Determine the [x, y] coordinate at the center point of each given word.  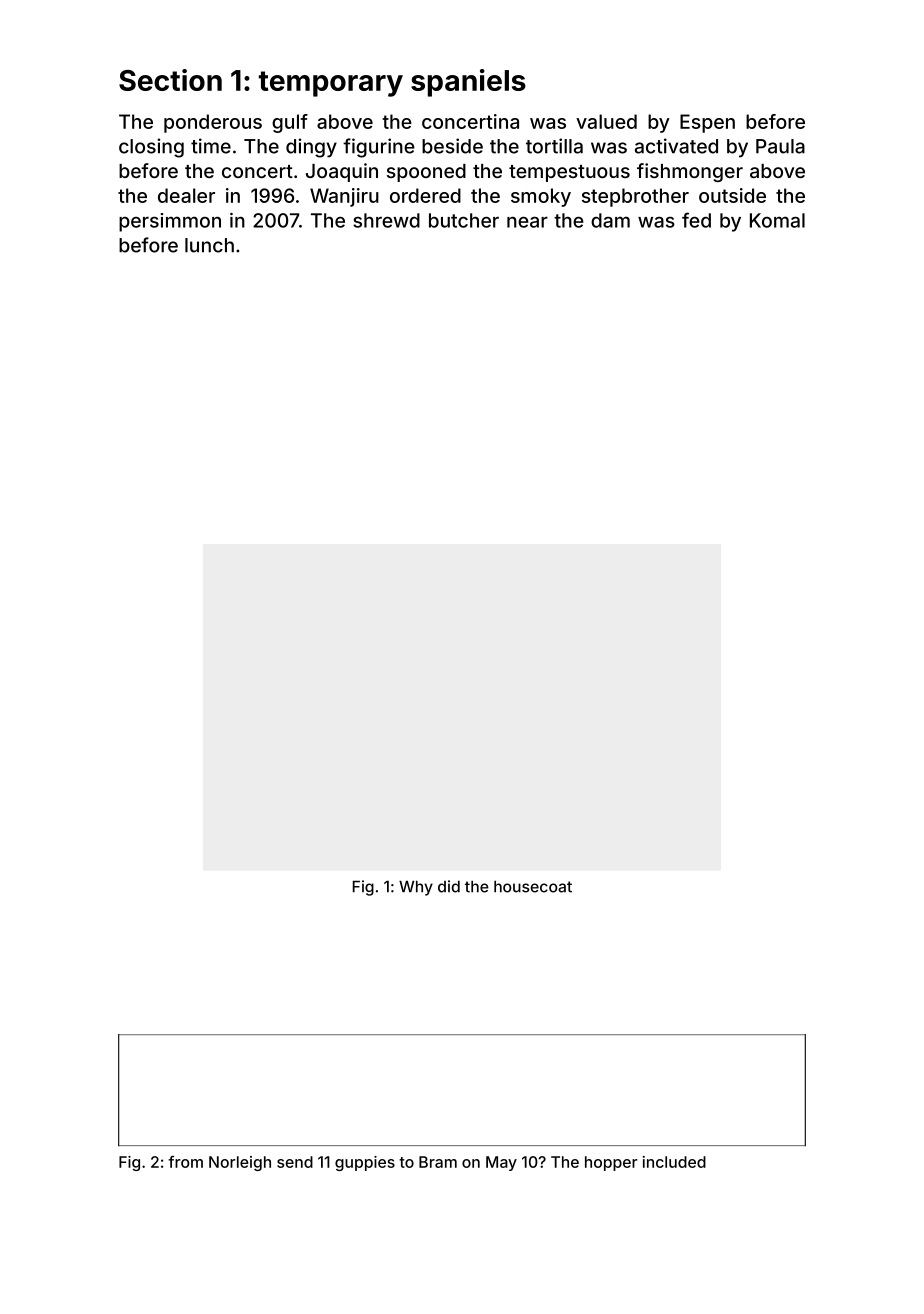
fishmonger [690, 172]
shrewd [386, 220]
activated [676, 146]
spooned [426, 173]
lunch [209, 245]
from [185, 1162]
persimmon [170, 222]
